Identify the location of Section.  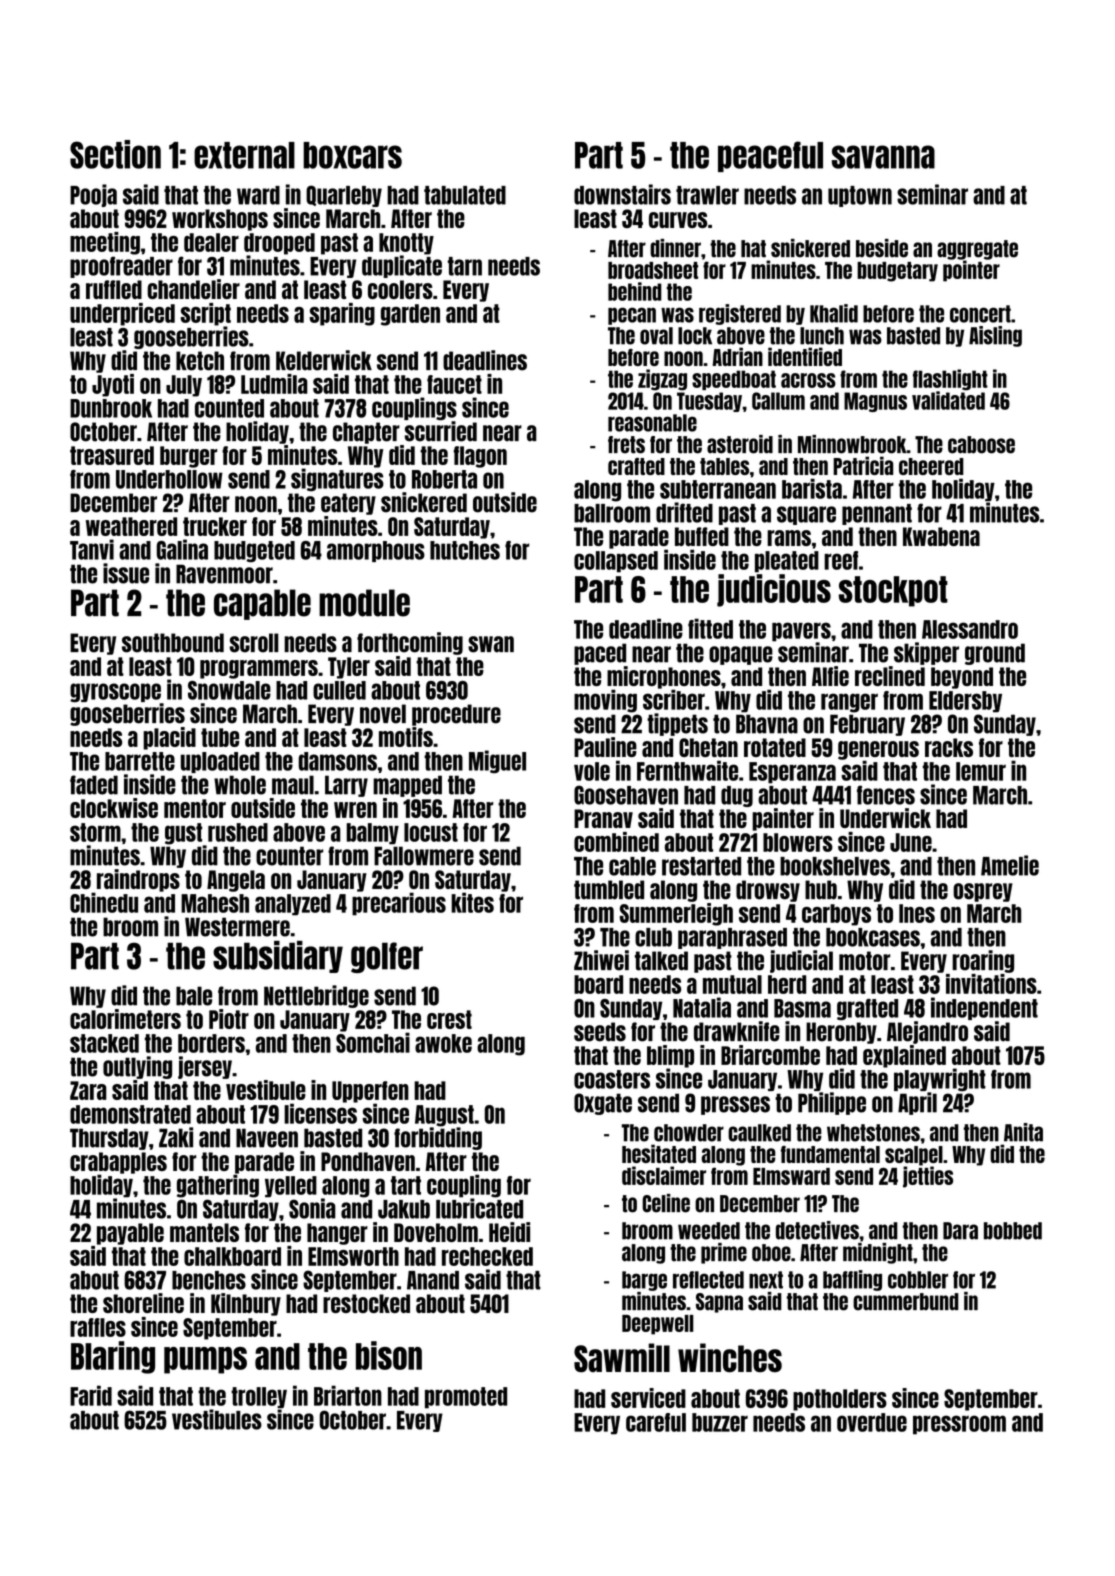
(115, 154).
